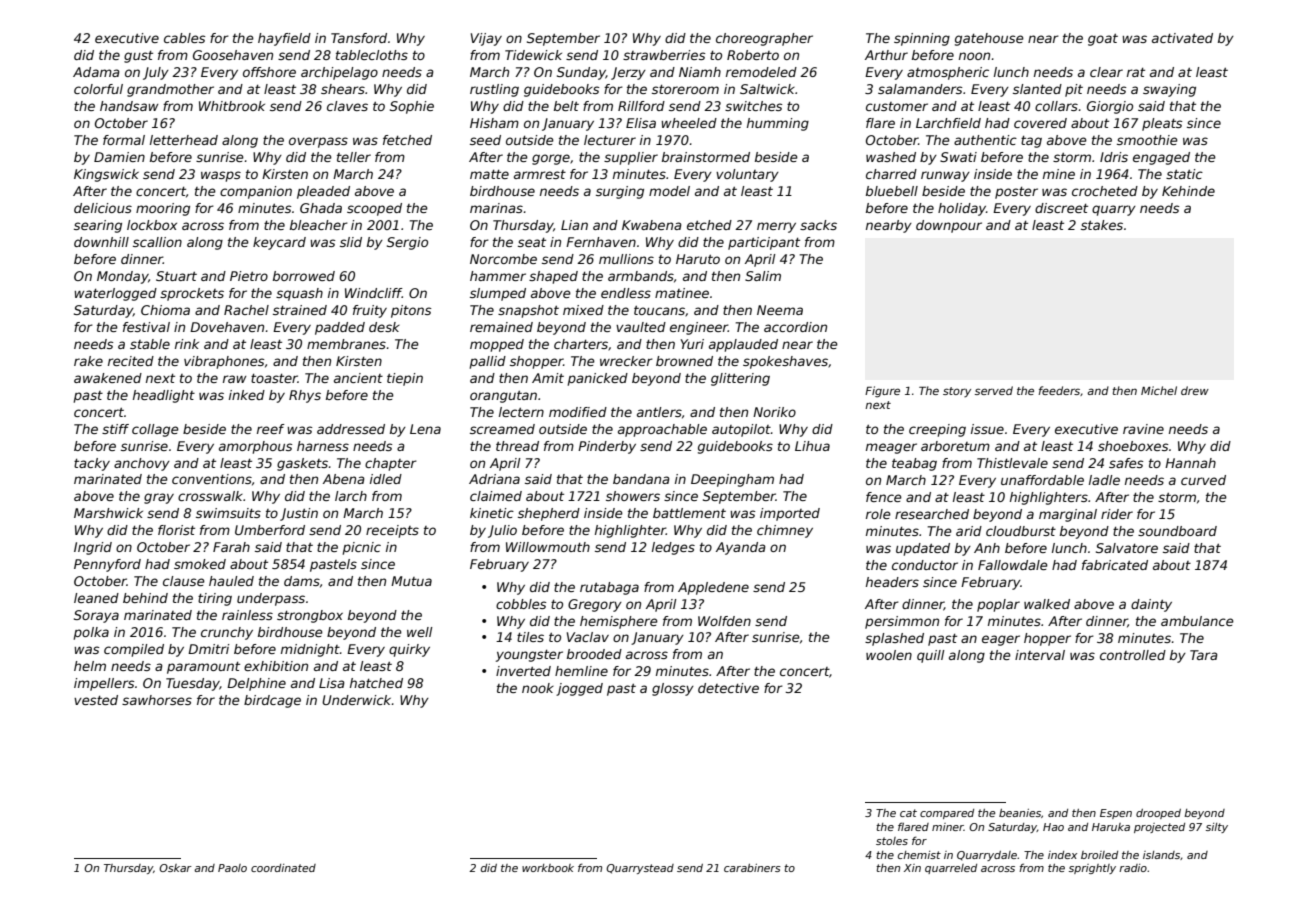 The width and height of the page is (1308, 924). Describe the element at coordinates (1182, 38) in the page. I see `activated` at that location.
